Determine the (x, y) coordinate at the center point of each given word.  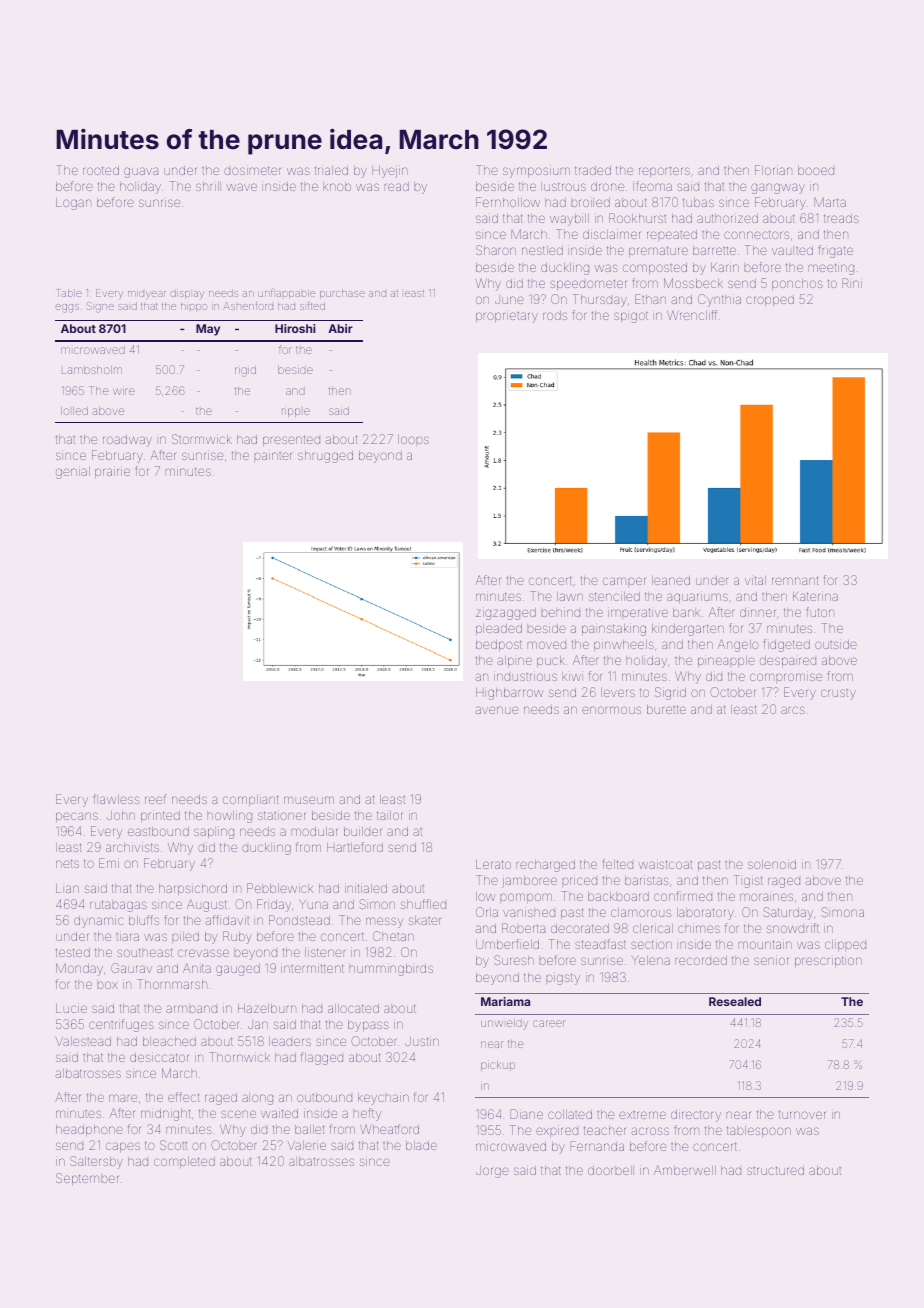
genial (73, 473)
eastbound (158, 831)
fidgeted (787, 645)
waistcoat (665, 864)
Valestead (83, 1041)
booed (816, 170)
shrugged (325, 457)
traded (593, 170)
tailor (389, 815)
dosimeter (252, 170)
